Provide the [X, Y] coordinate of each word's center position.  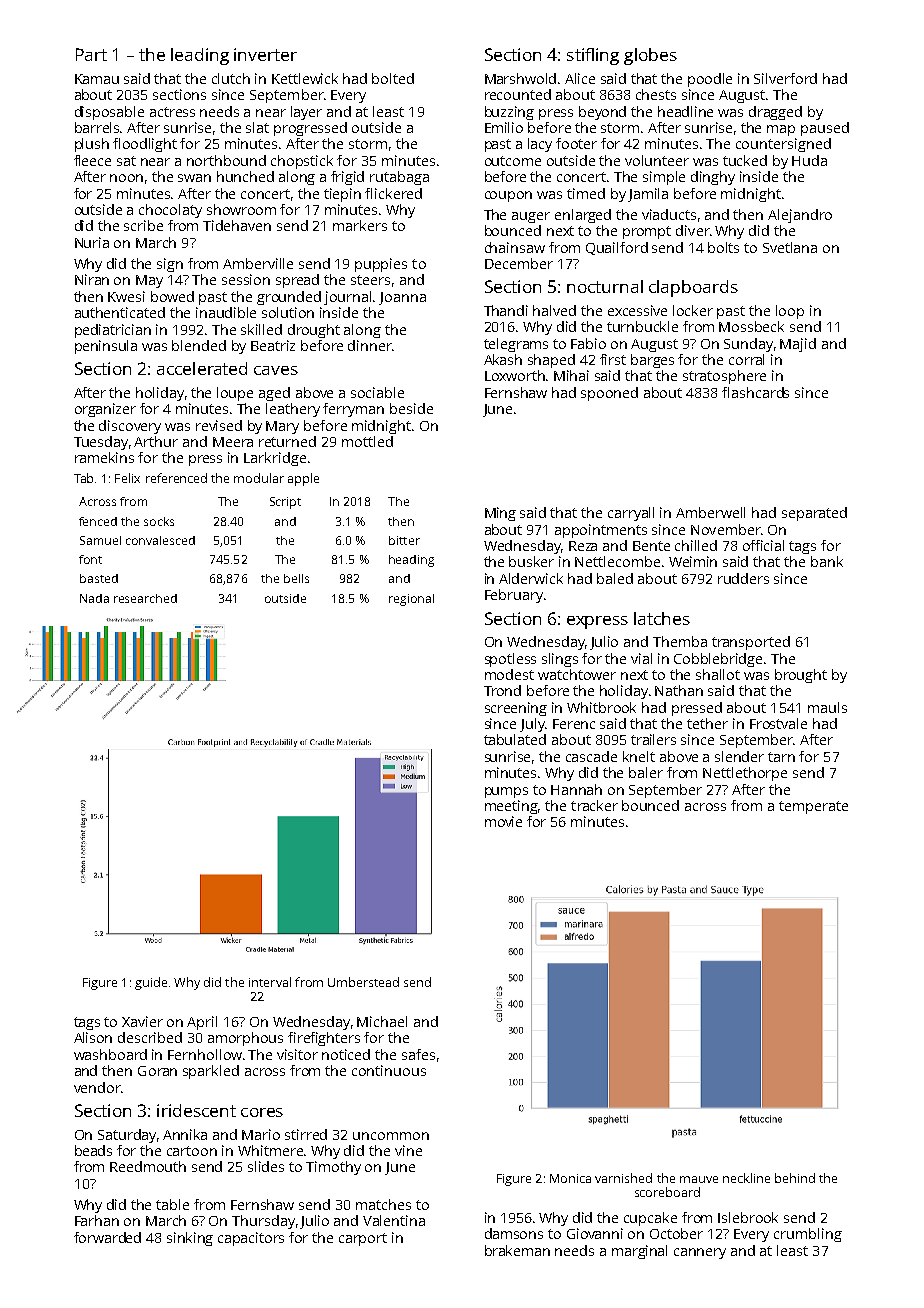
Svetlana [790, 247]
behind [795, 1178]
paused [825, 129]
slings [560, 660]
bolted [393, 78]
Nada [94, 598]
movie [503, 821]
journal [347, 298]
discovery [130, 427]
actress [172, 112]
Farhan [97, 1220]
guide [151, 983]
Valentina [394, 1220]
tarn [781, 757]
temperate [813, 807]
